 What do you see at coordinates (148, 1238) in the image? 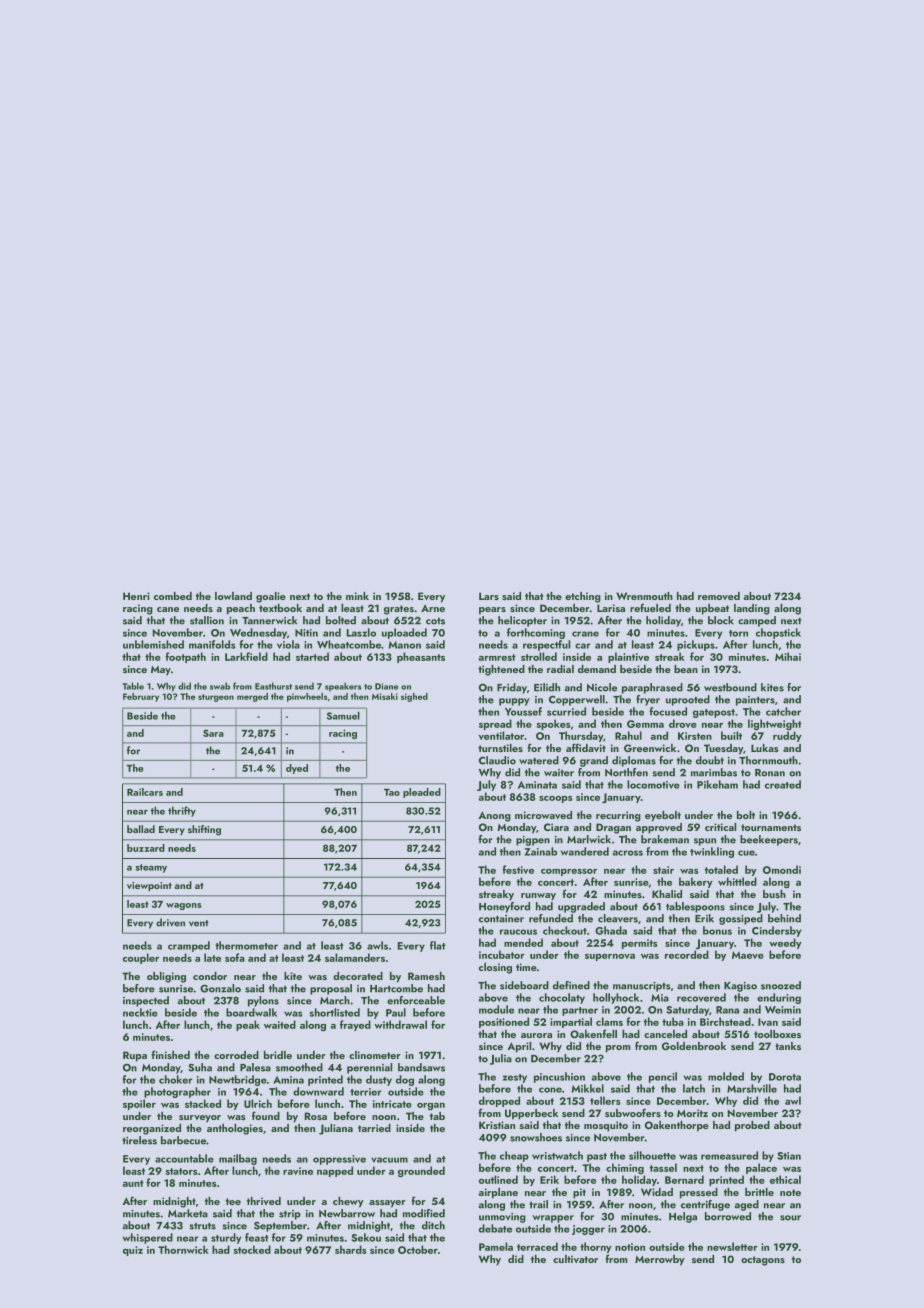
I see `whispered` at bounding box center [148, 1238].
